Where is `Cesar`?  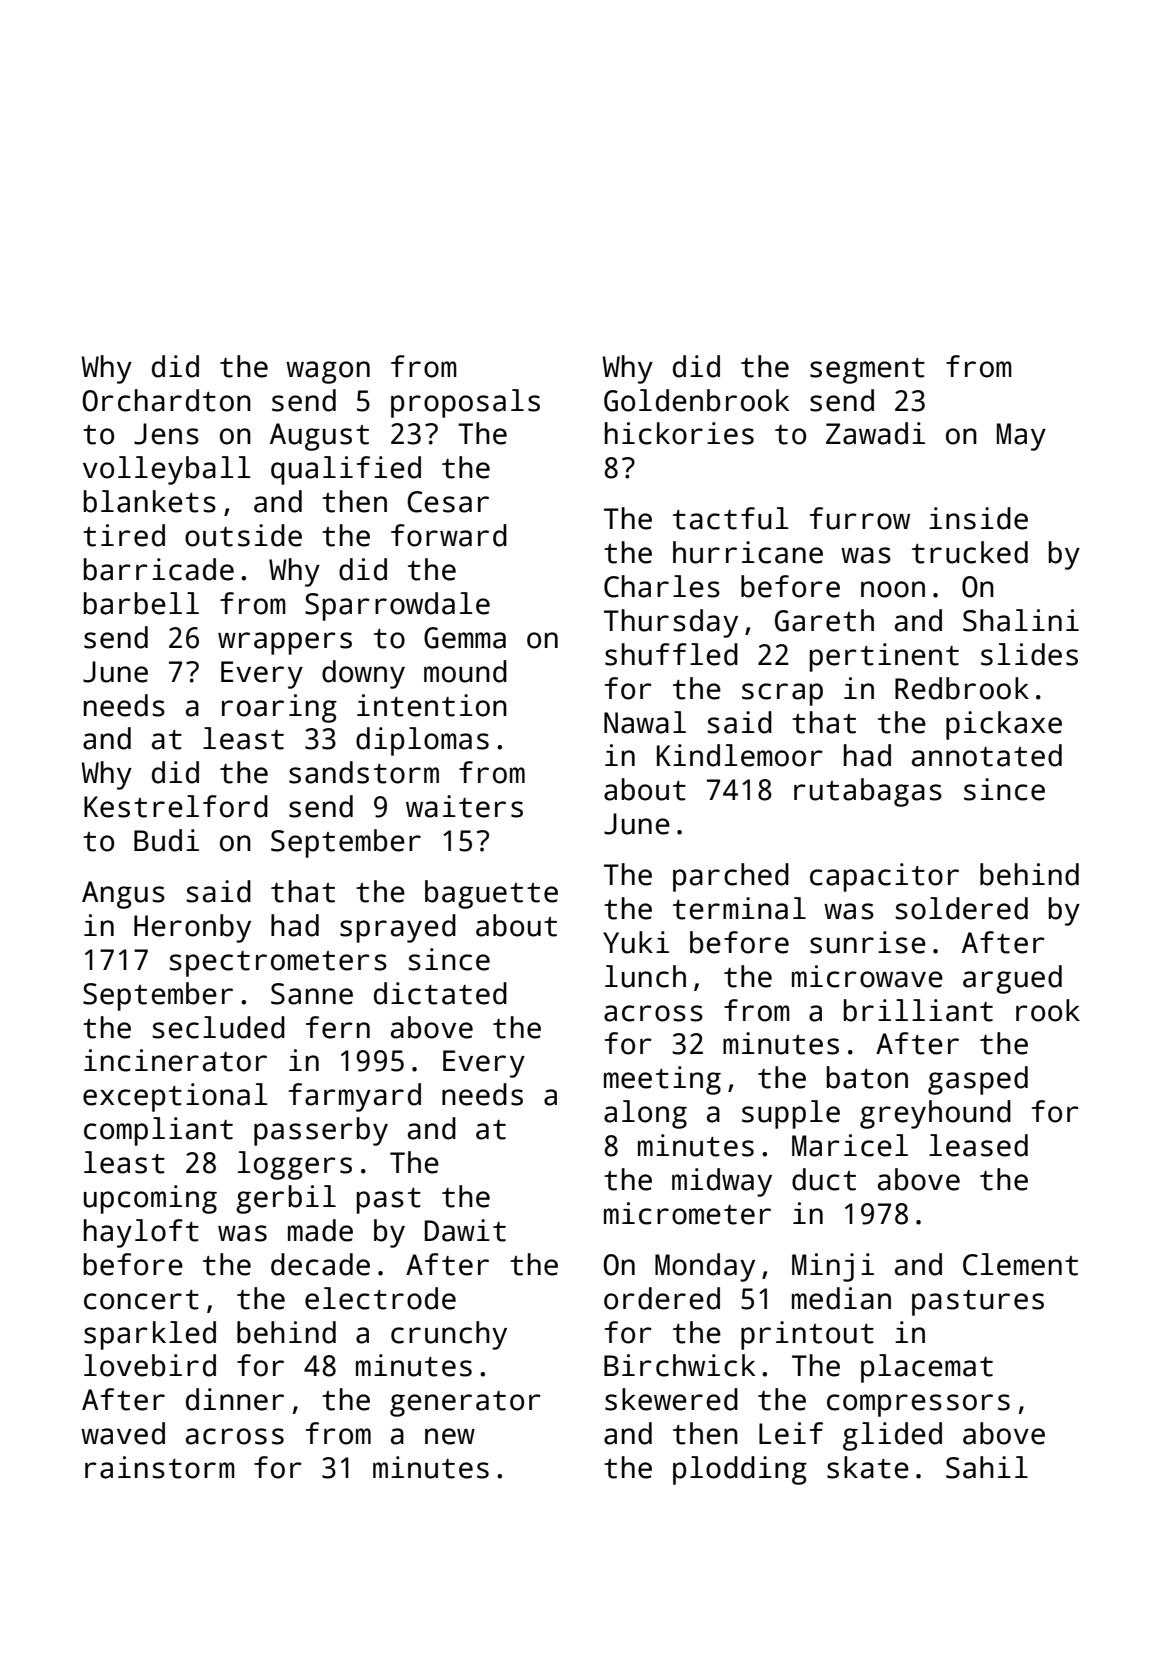
Cesar is located at coordinates (448, 502).
